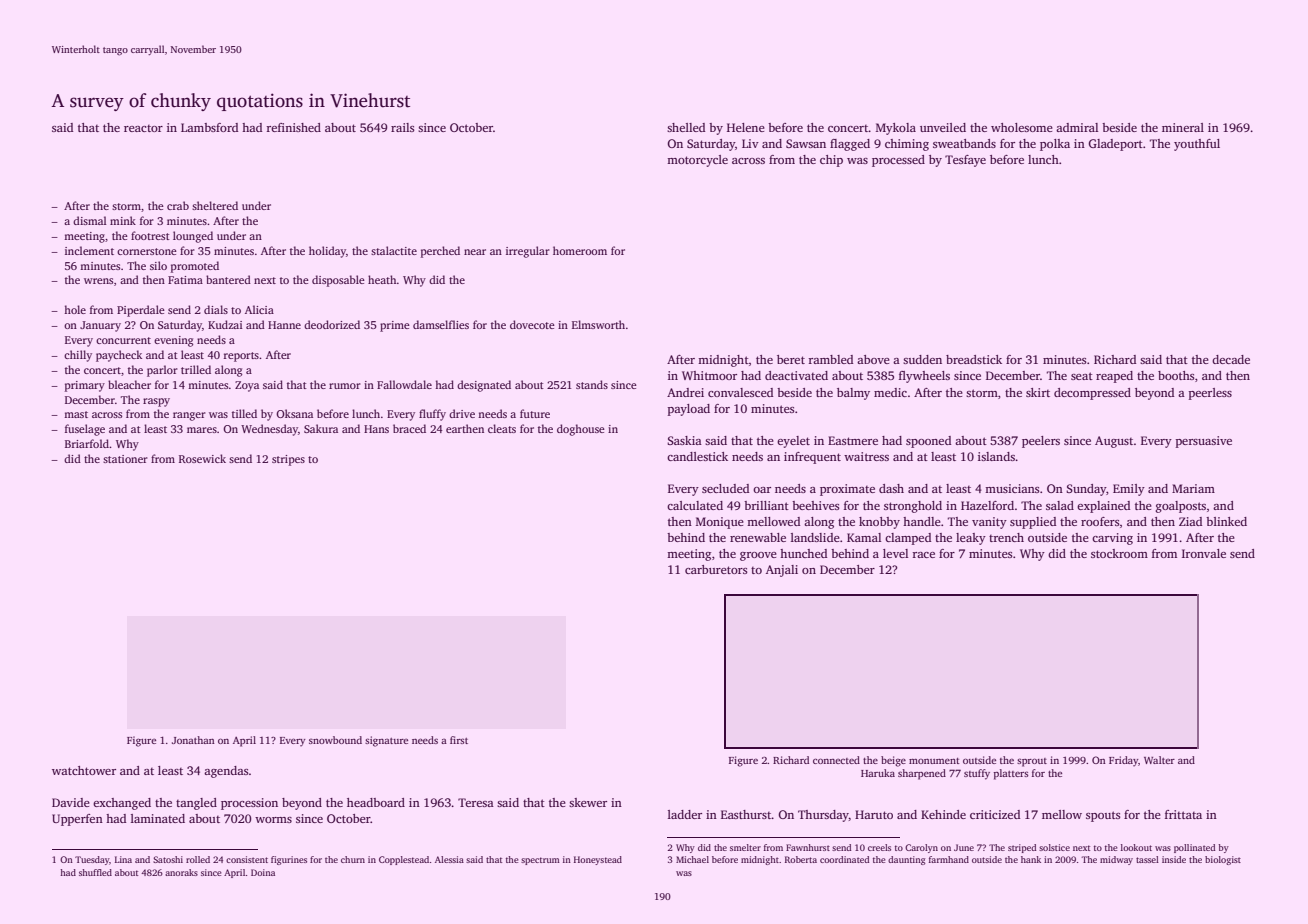 The image size is (1308, 924). What do you see at coordinates (796, 375) in the screenshot?
I see `deactivated` at bounding box center [796, 375].
